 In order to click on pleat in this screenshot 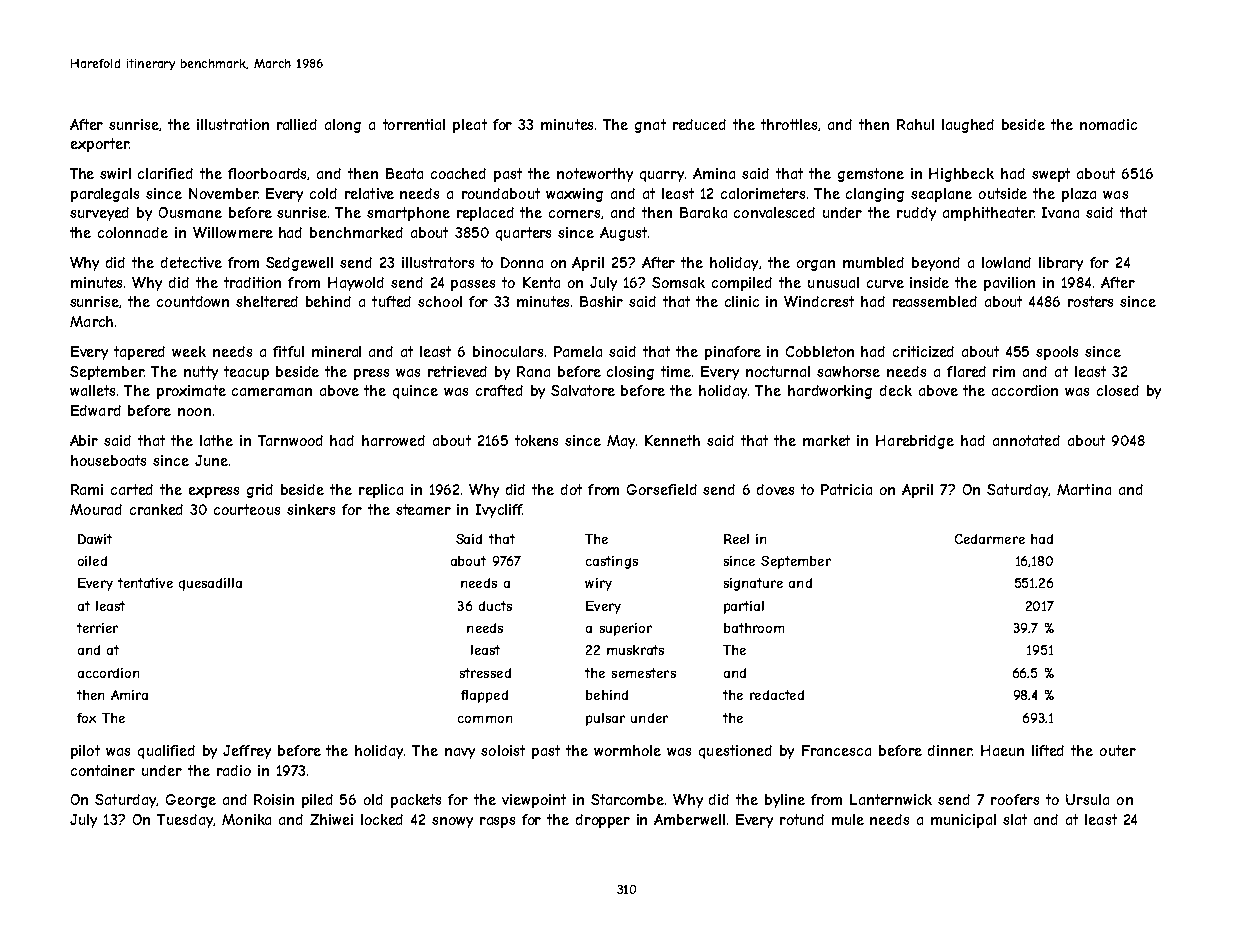, I will do `click(470, 126)`.
